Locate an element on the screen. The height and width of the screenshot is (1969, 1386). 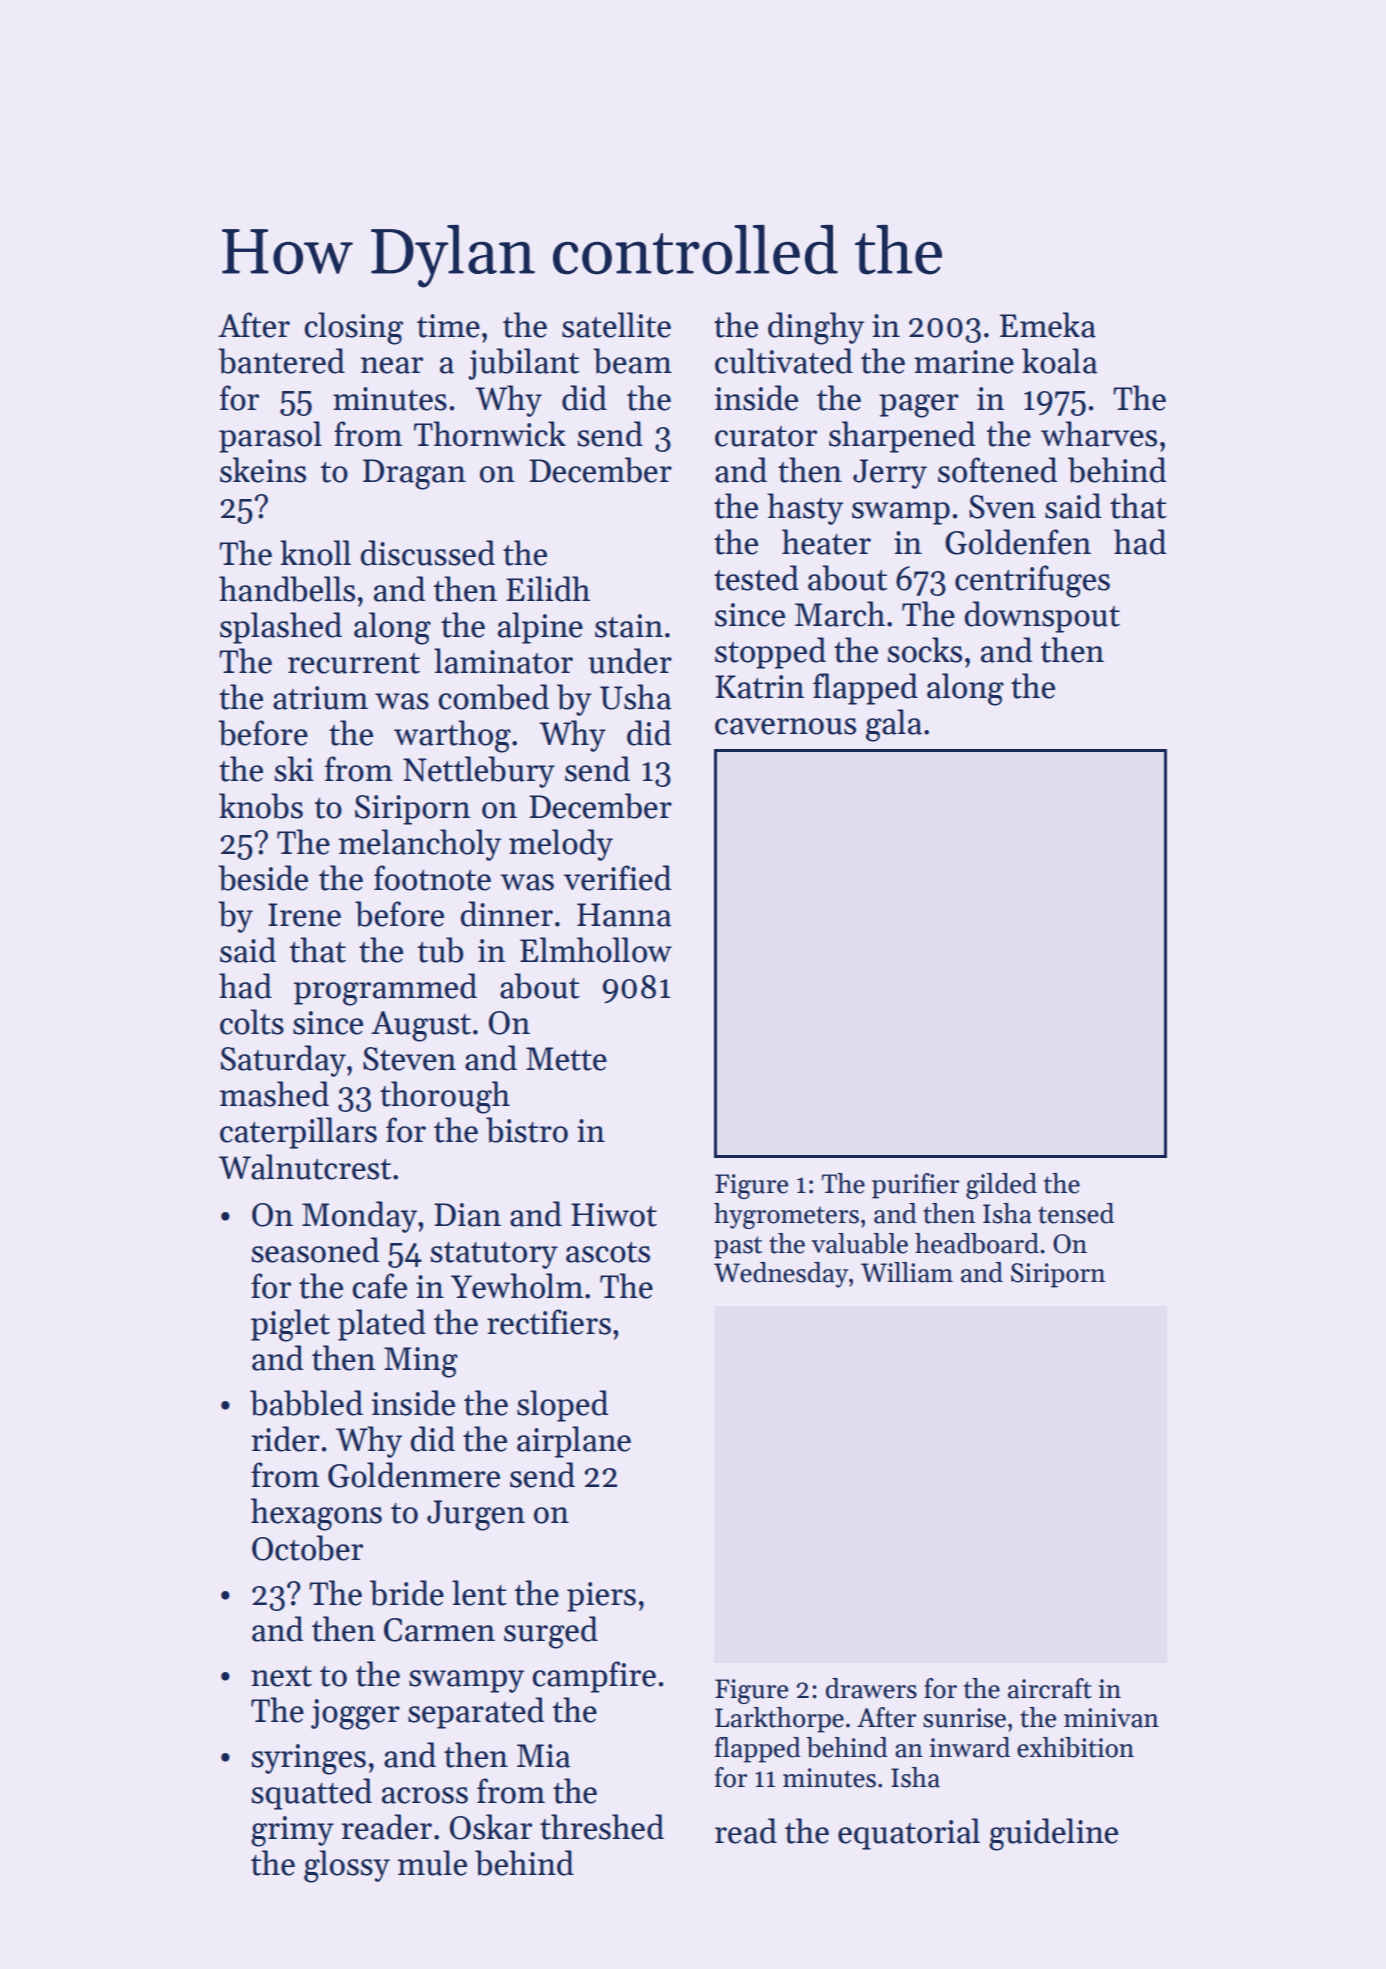
downspout is located at coordinates (1042, 617).
